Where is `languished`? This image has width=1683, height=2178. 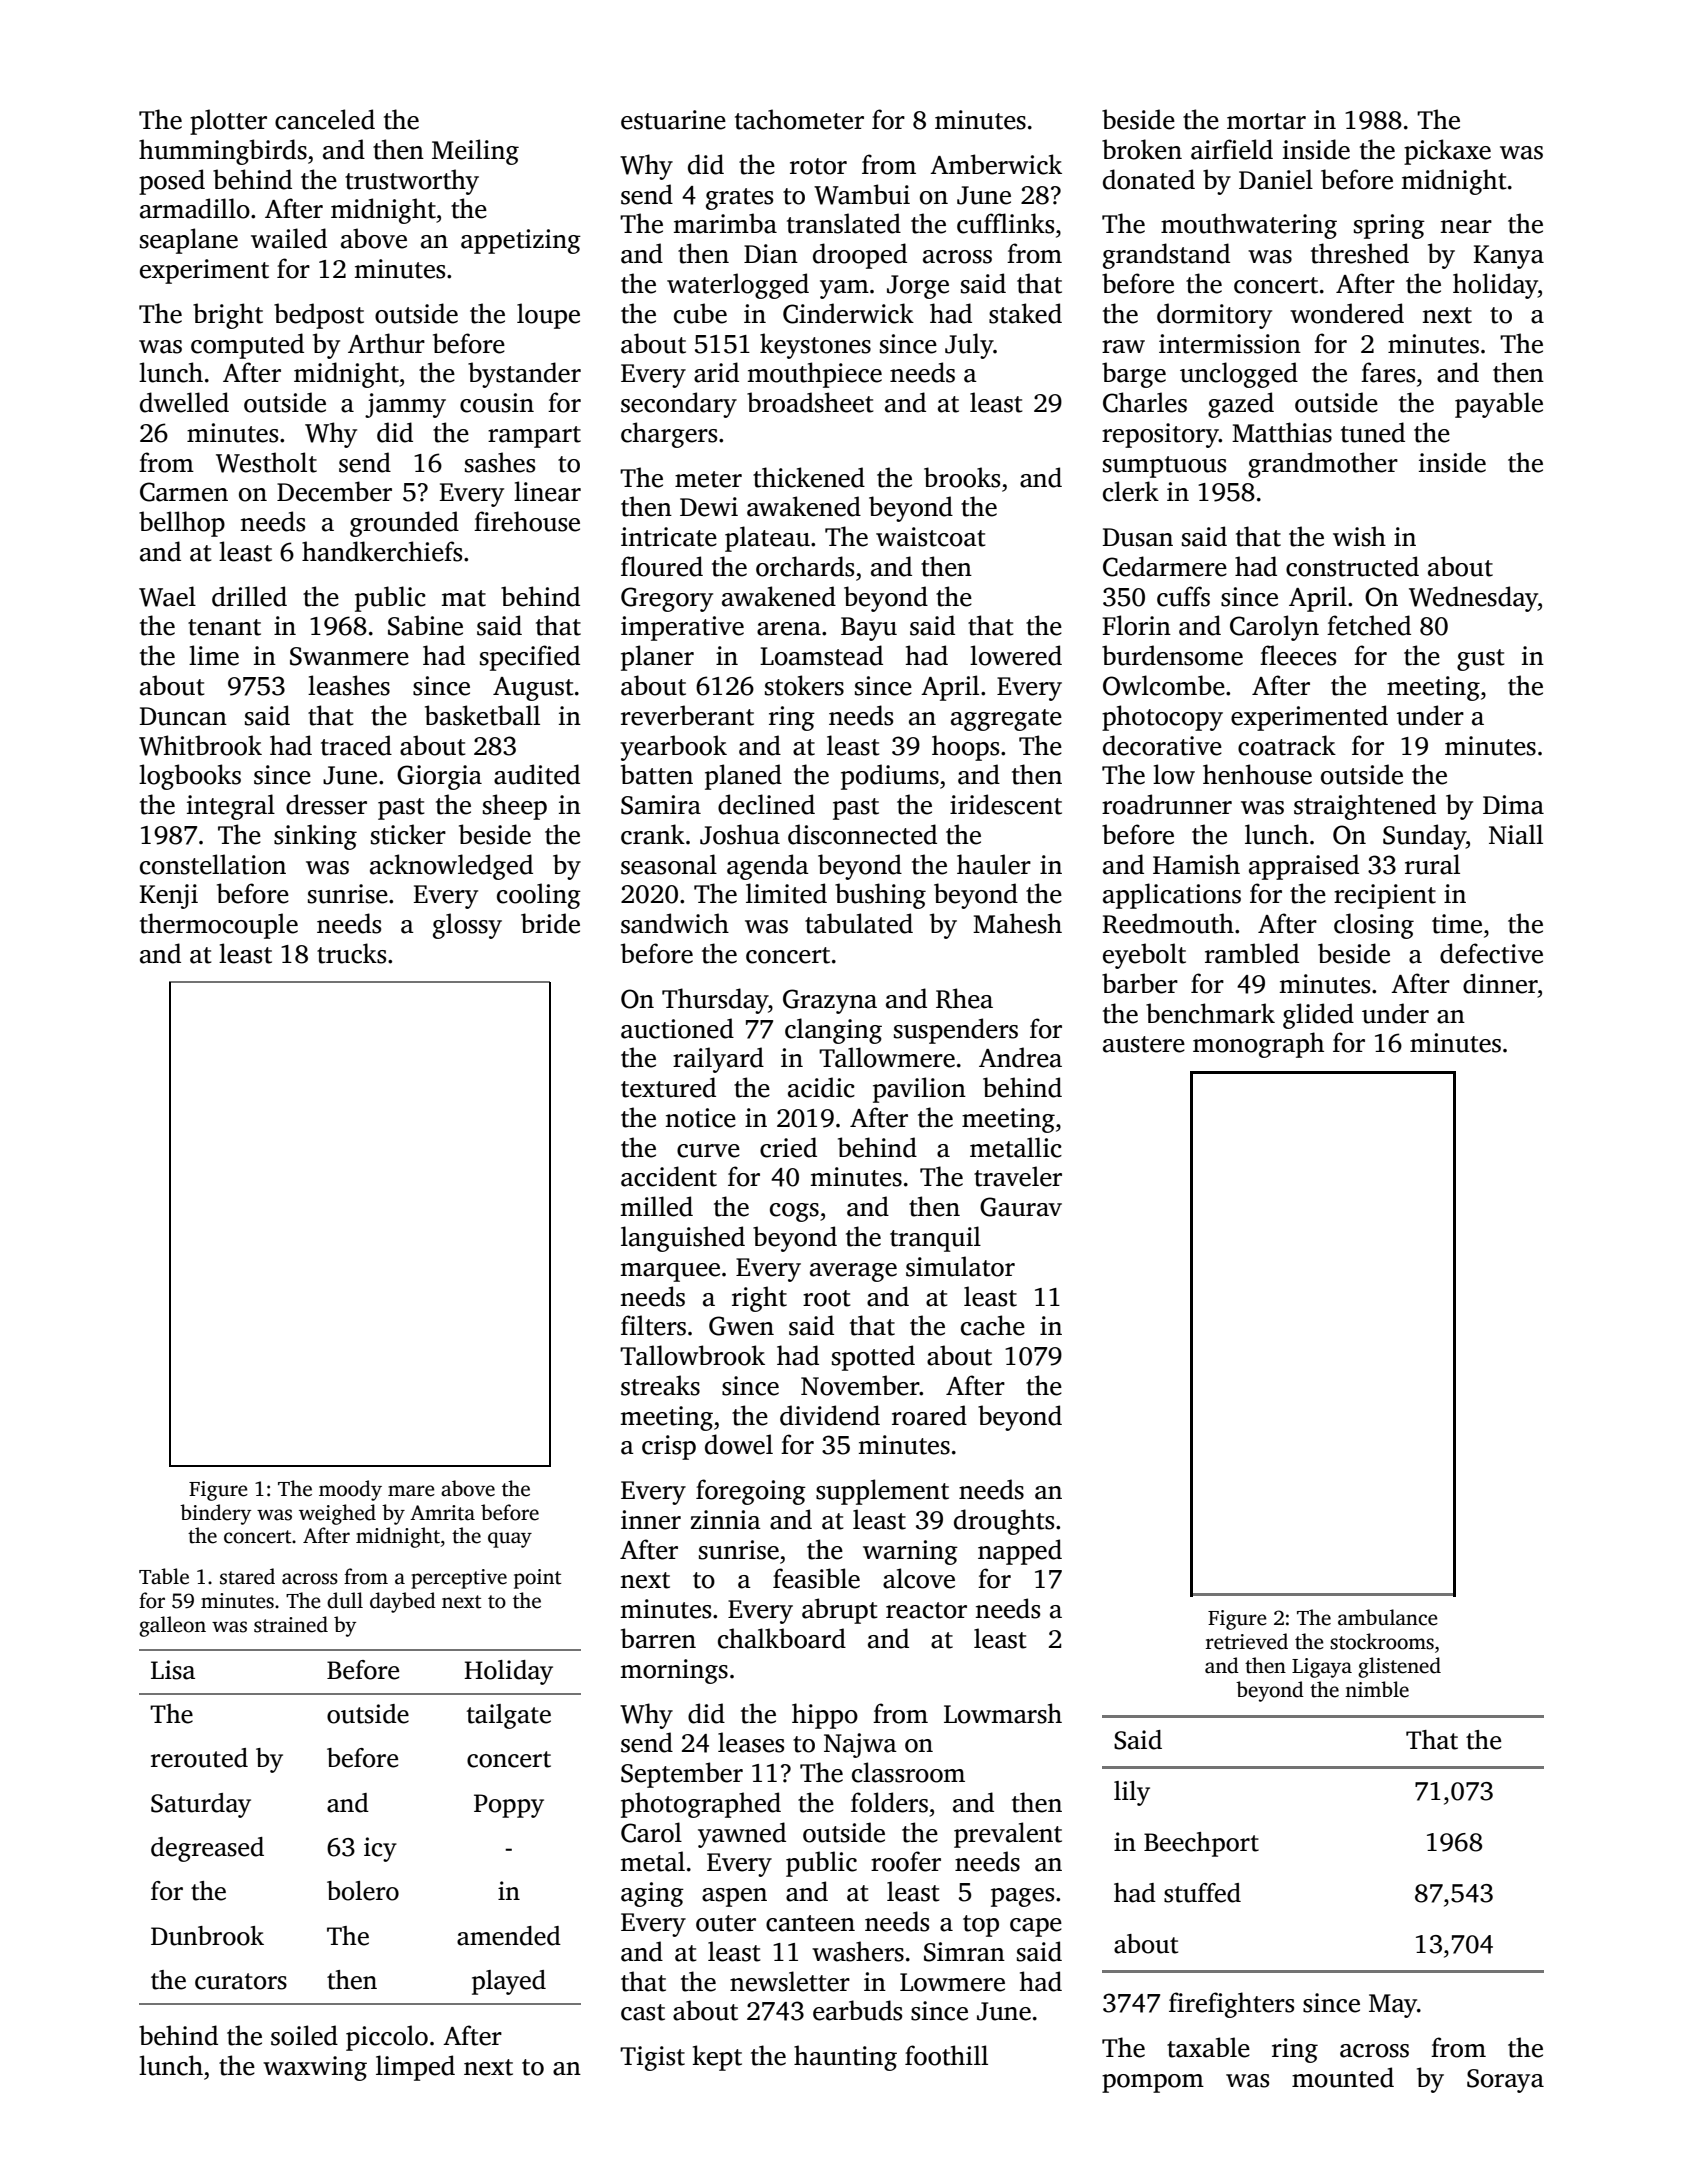
languished is located at coordinates (683, 1239).
